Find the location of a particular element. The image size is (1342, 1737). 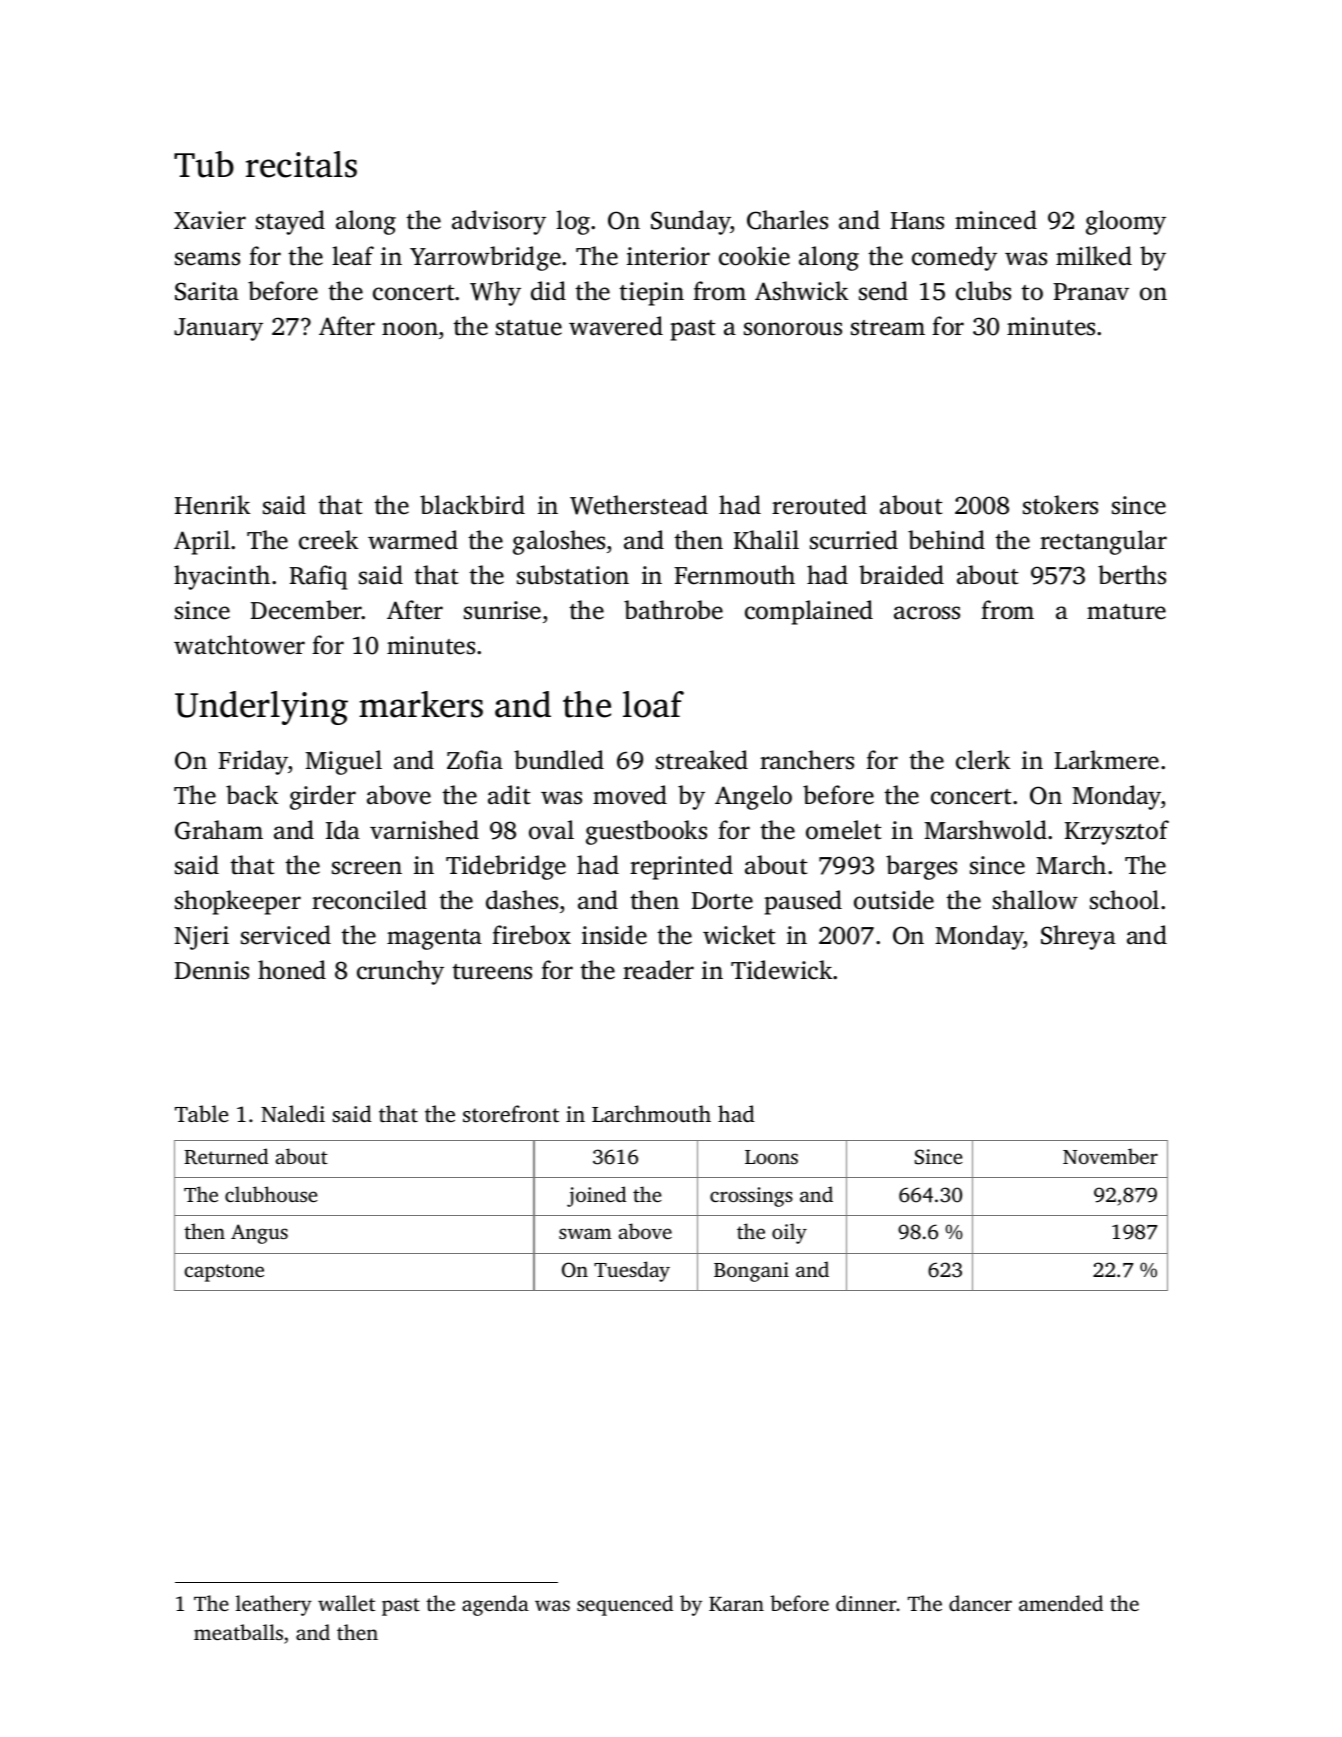

Tidewick is located at coordinates (782, 970).
